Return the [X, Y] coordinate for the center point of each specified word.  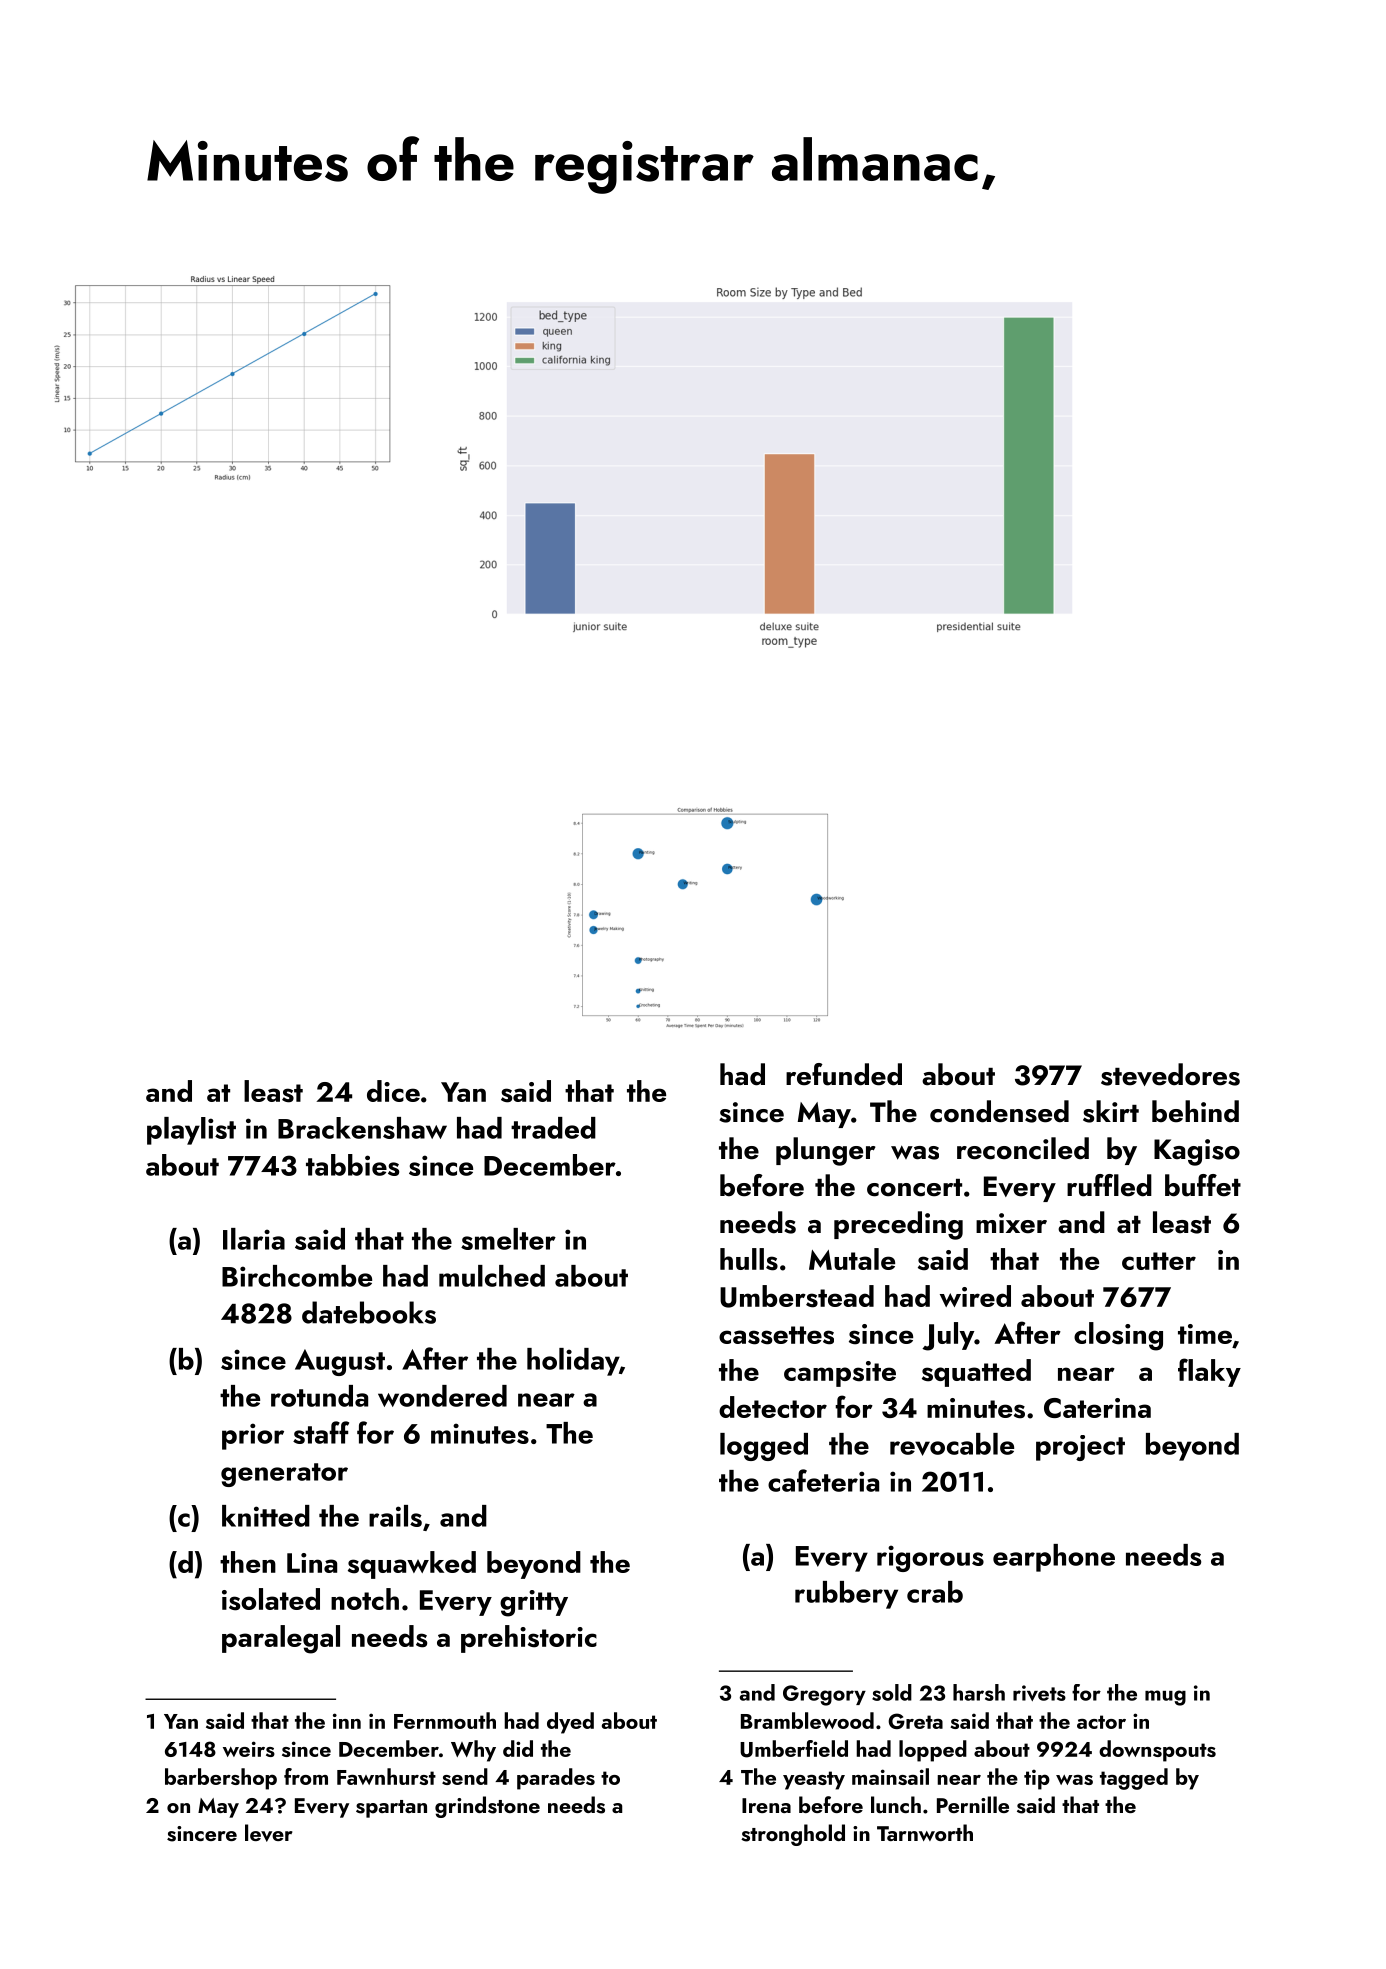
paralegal [281, 1639]
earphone [1054, 1558]
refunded [844, 1074]
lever [269, 1833]
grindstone [487, 1807]
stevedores [1170, 1074]
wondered [442, 1396]
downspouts [1157, 1751]
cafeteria [823, 1480]
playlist [191, 1131]
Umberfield [794, 1749]
